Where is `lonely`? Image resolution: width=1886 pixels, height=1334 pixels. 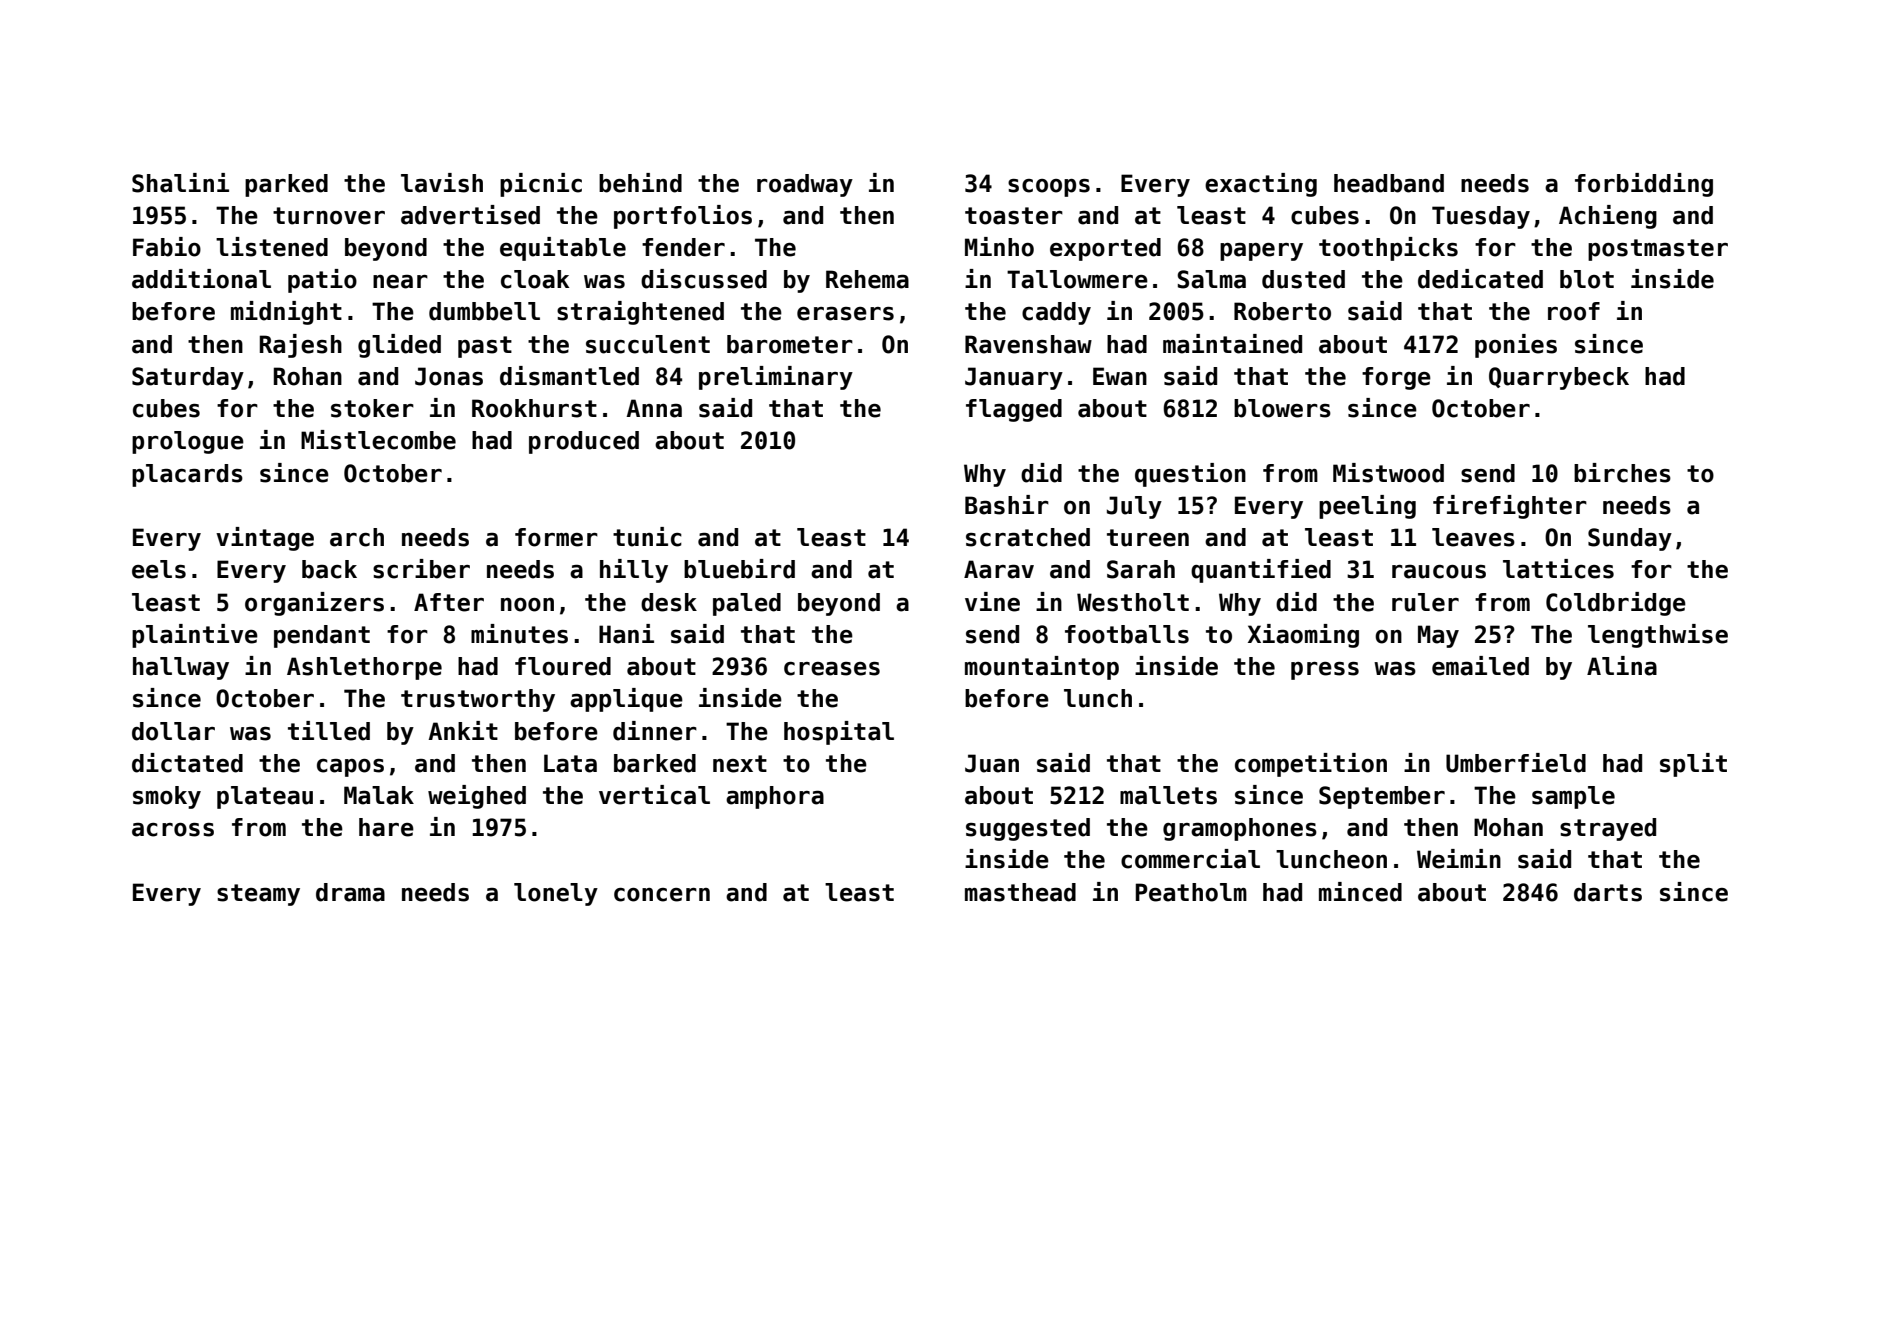 lonely is located at coordinates (556, 894).
